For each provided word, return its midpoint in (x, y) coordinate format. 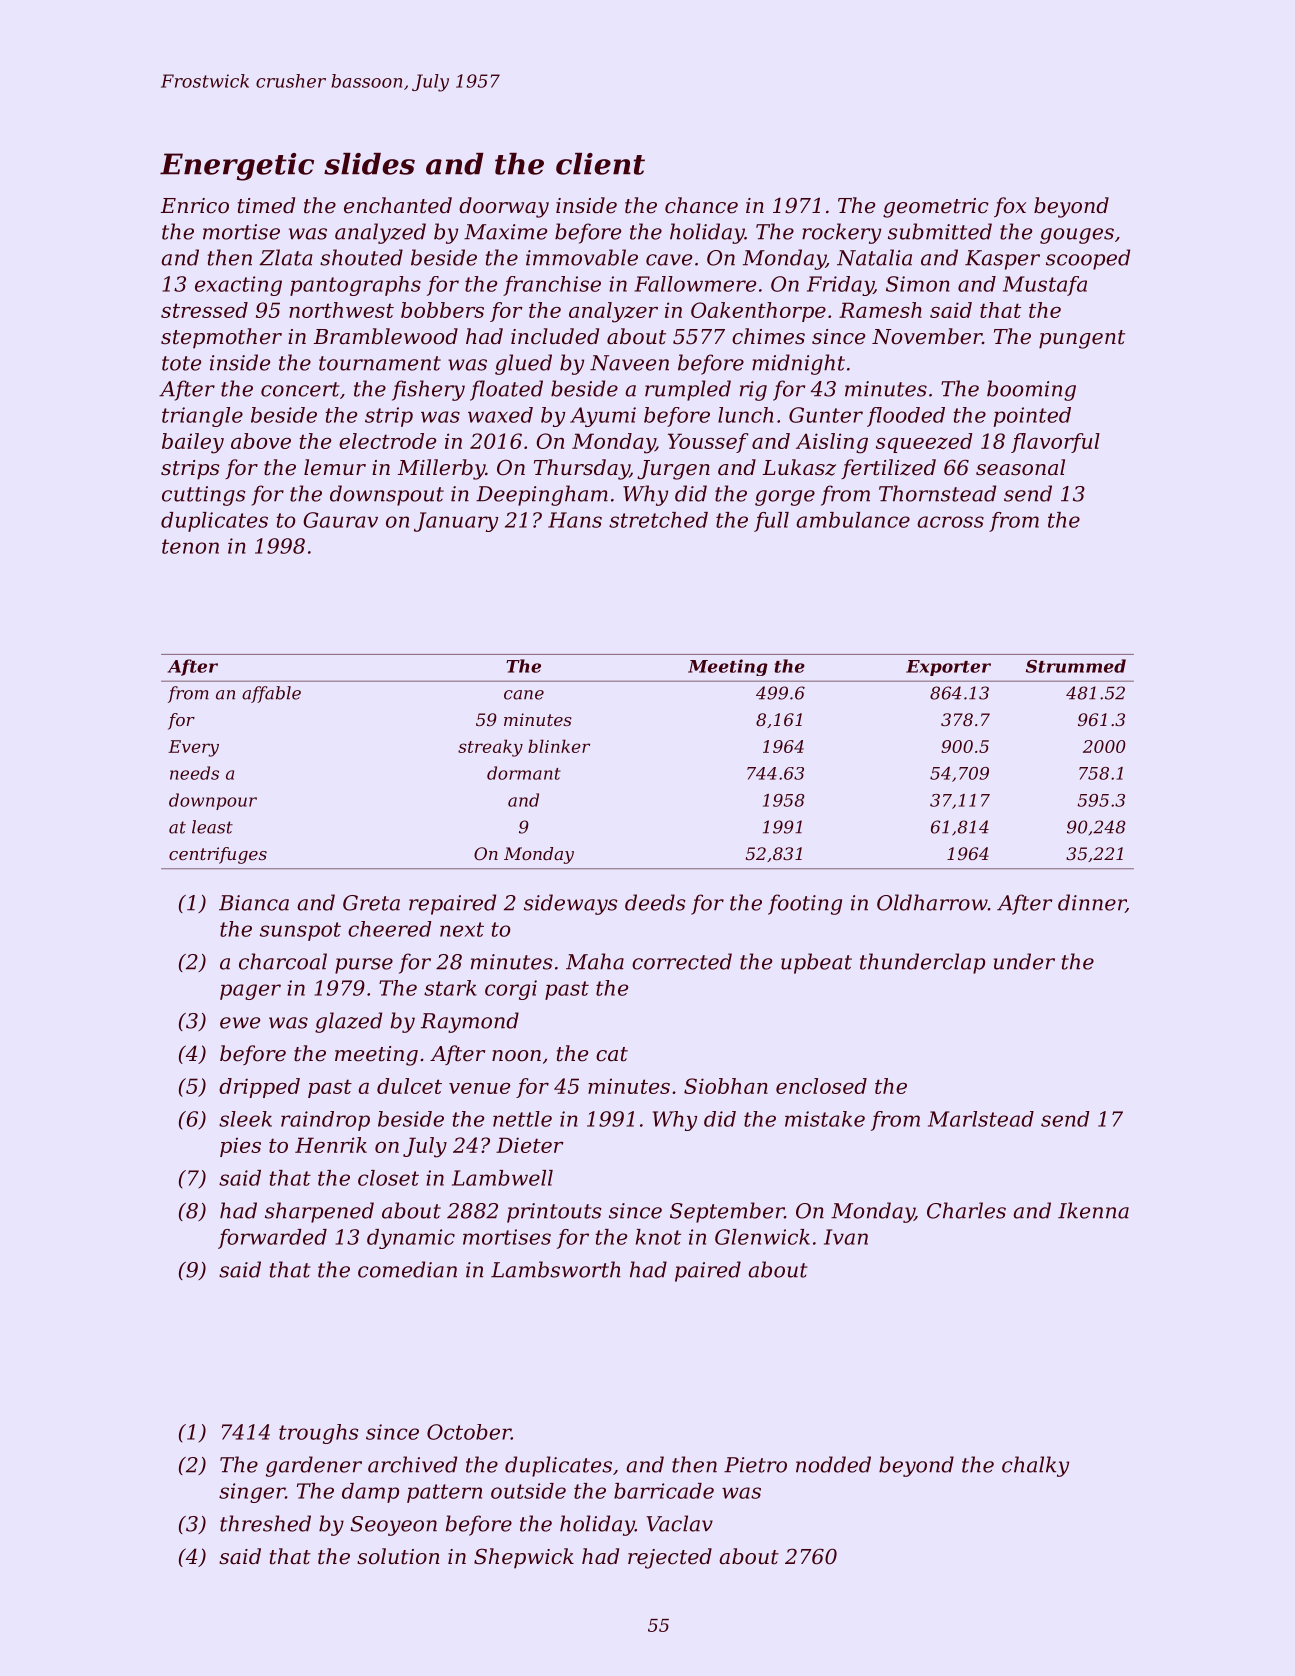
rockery (841, 233)
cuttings (204, 496)
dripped (259, 1088)
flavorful (1055, 443)
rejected (670, 1558)
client (600, 164)
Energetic (237, 167)
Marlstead (981, 1119)
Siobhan (726, 1086)
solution (398, 1556)
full (771, 522)
